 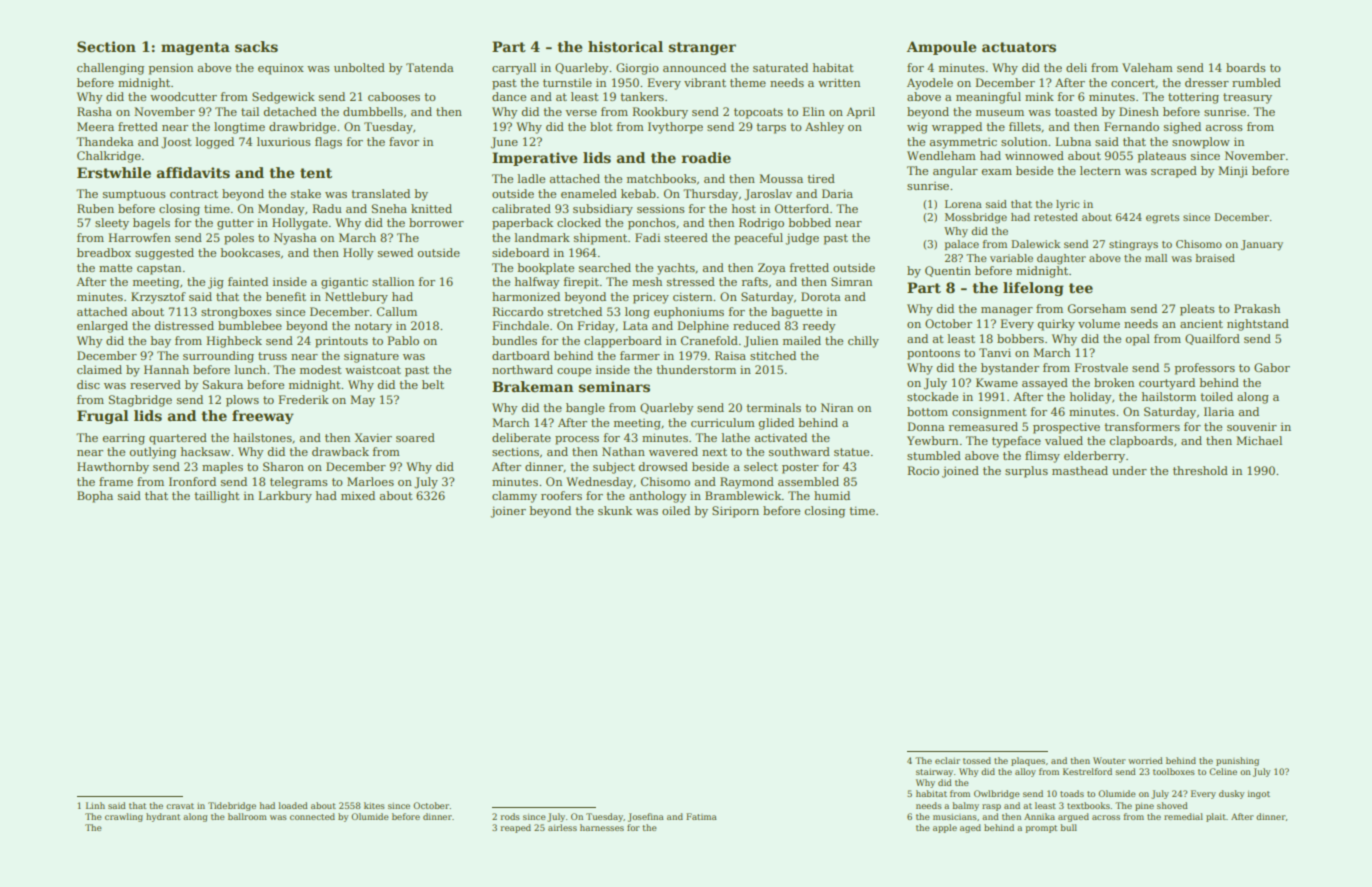 What do you see at coordinates (1019, 47) in the image?
I see `actuators` at bounding box center [1019, 47].
